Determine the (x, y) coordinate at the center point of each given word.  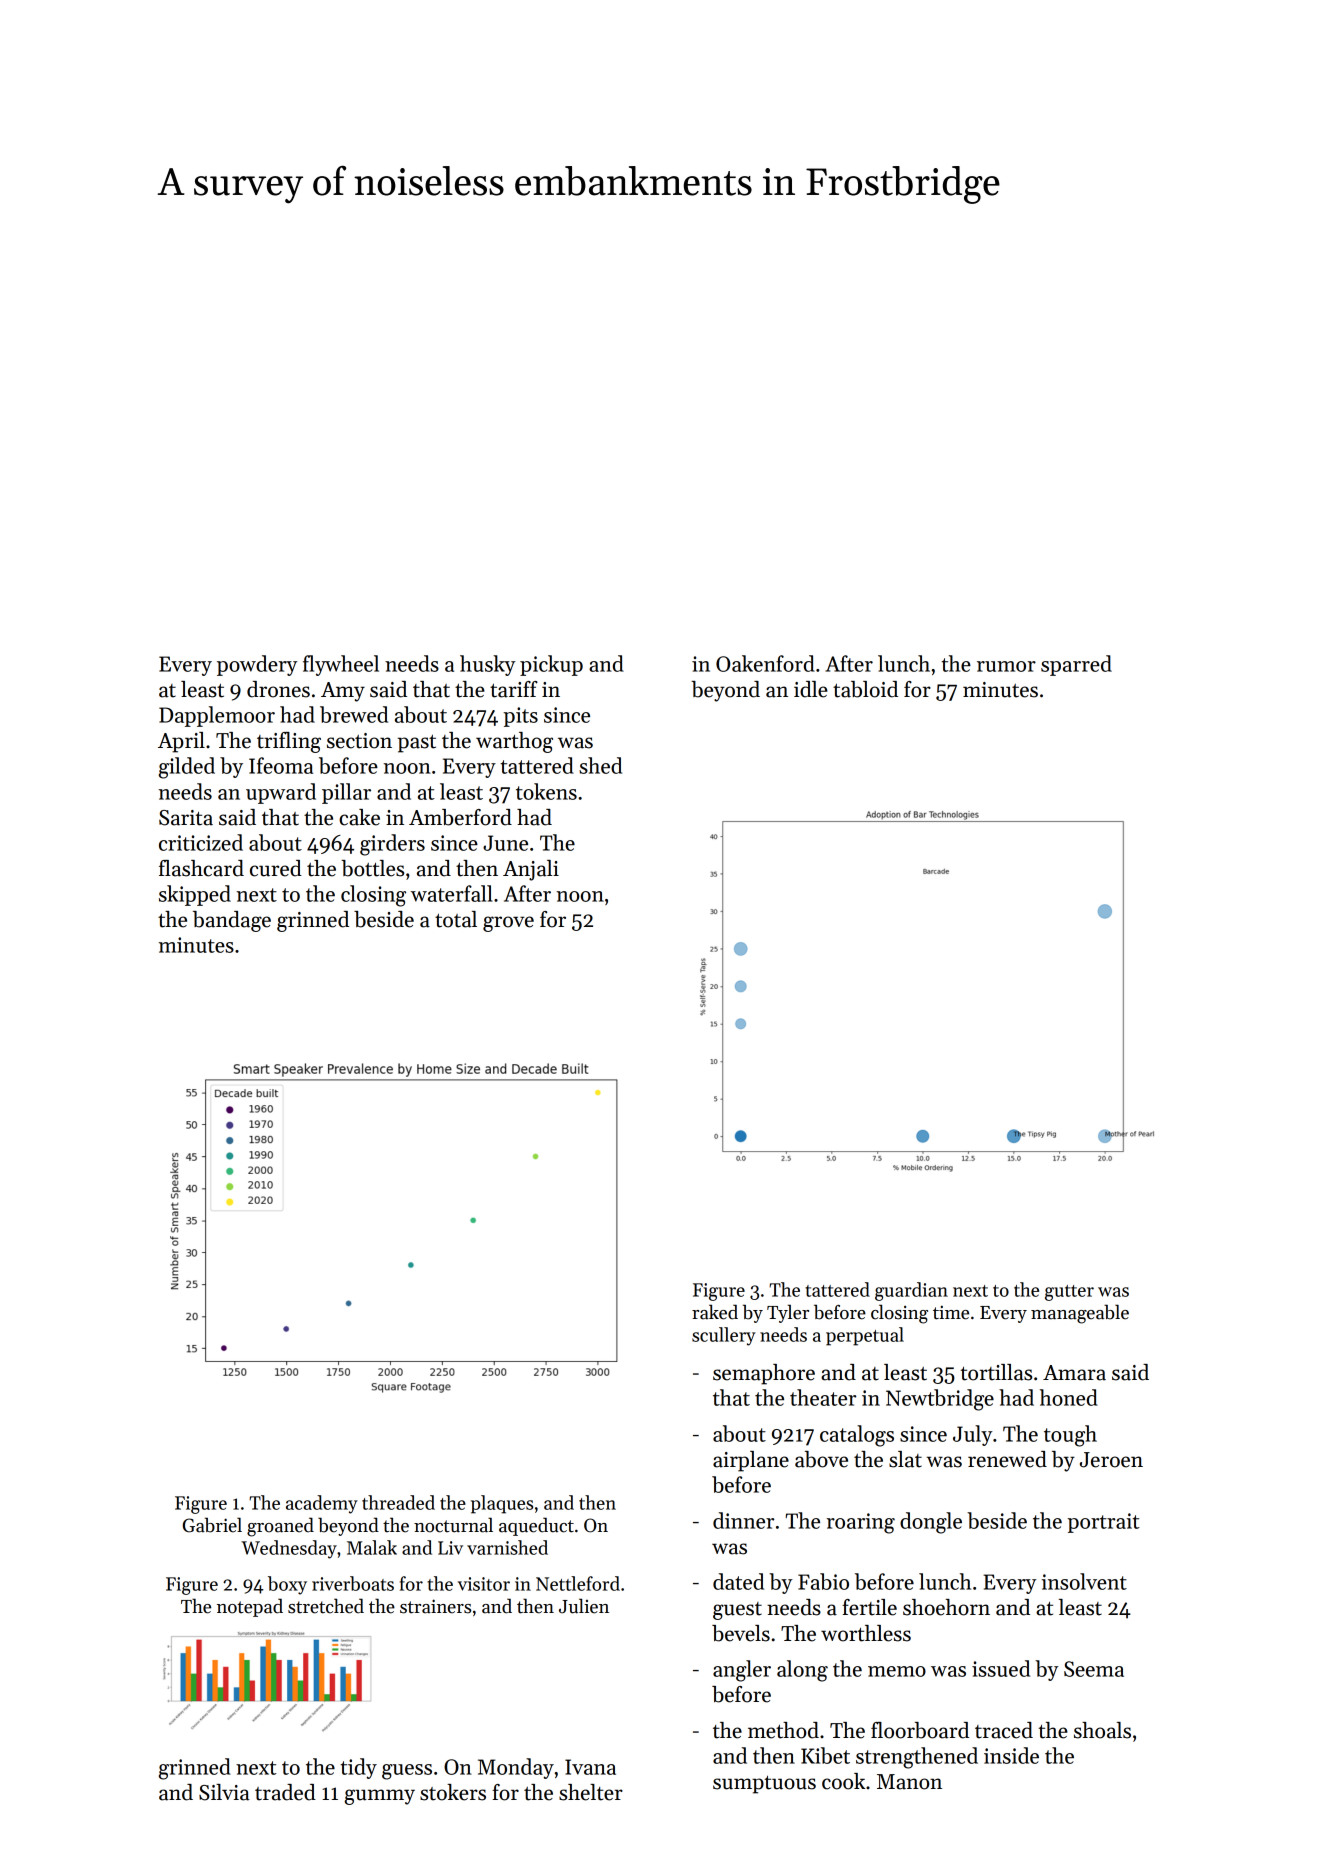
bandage (232, 921)
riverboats (353, 1583)
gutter (1069, 1293)
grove (508, 924)
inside (1011, 1755)
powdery (257, 665)
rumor (1006, 666)
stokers (453, 1792)
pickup (551, 665)
